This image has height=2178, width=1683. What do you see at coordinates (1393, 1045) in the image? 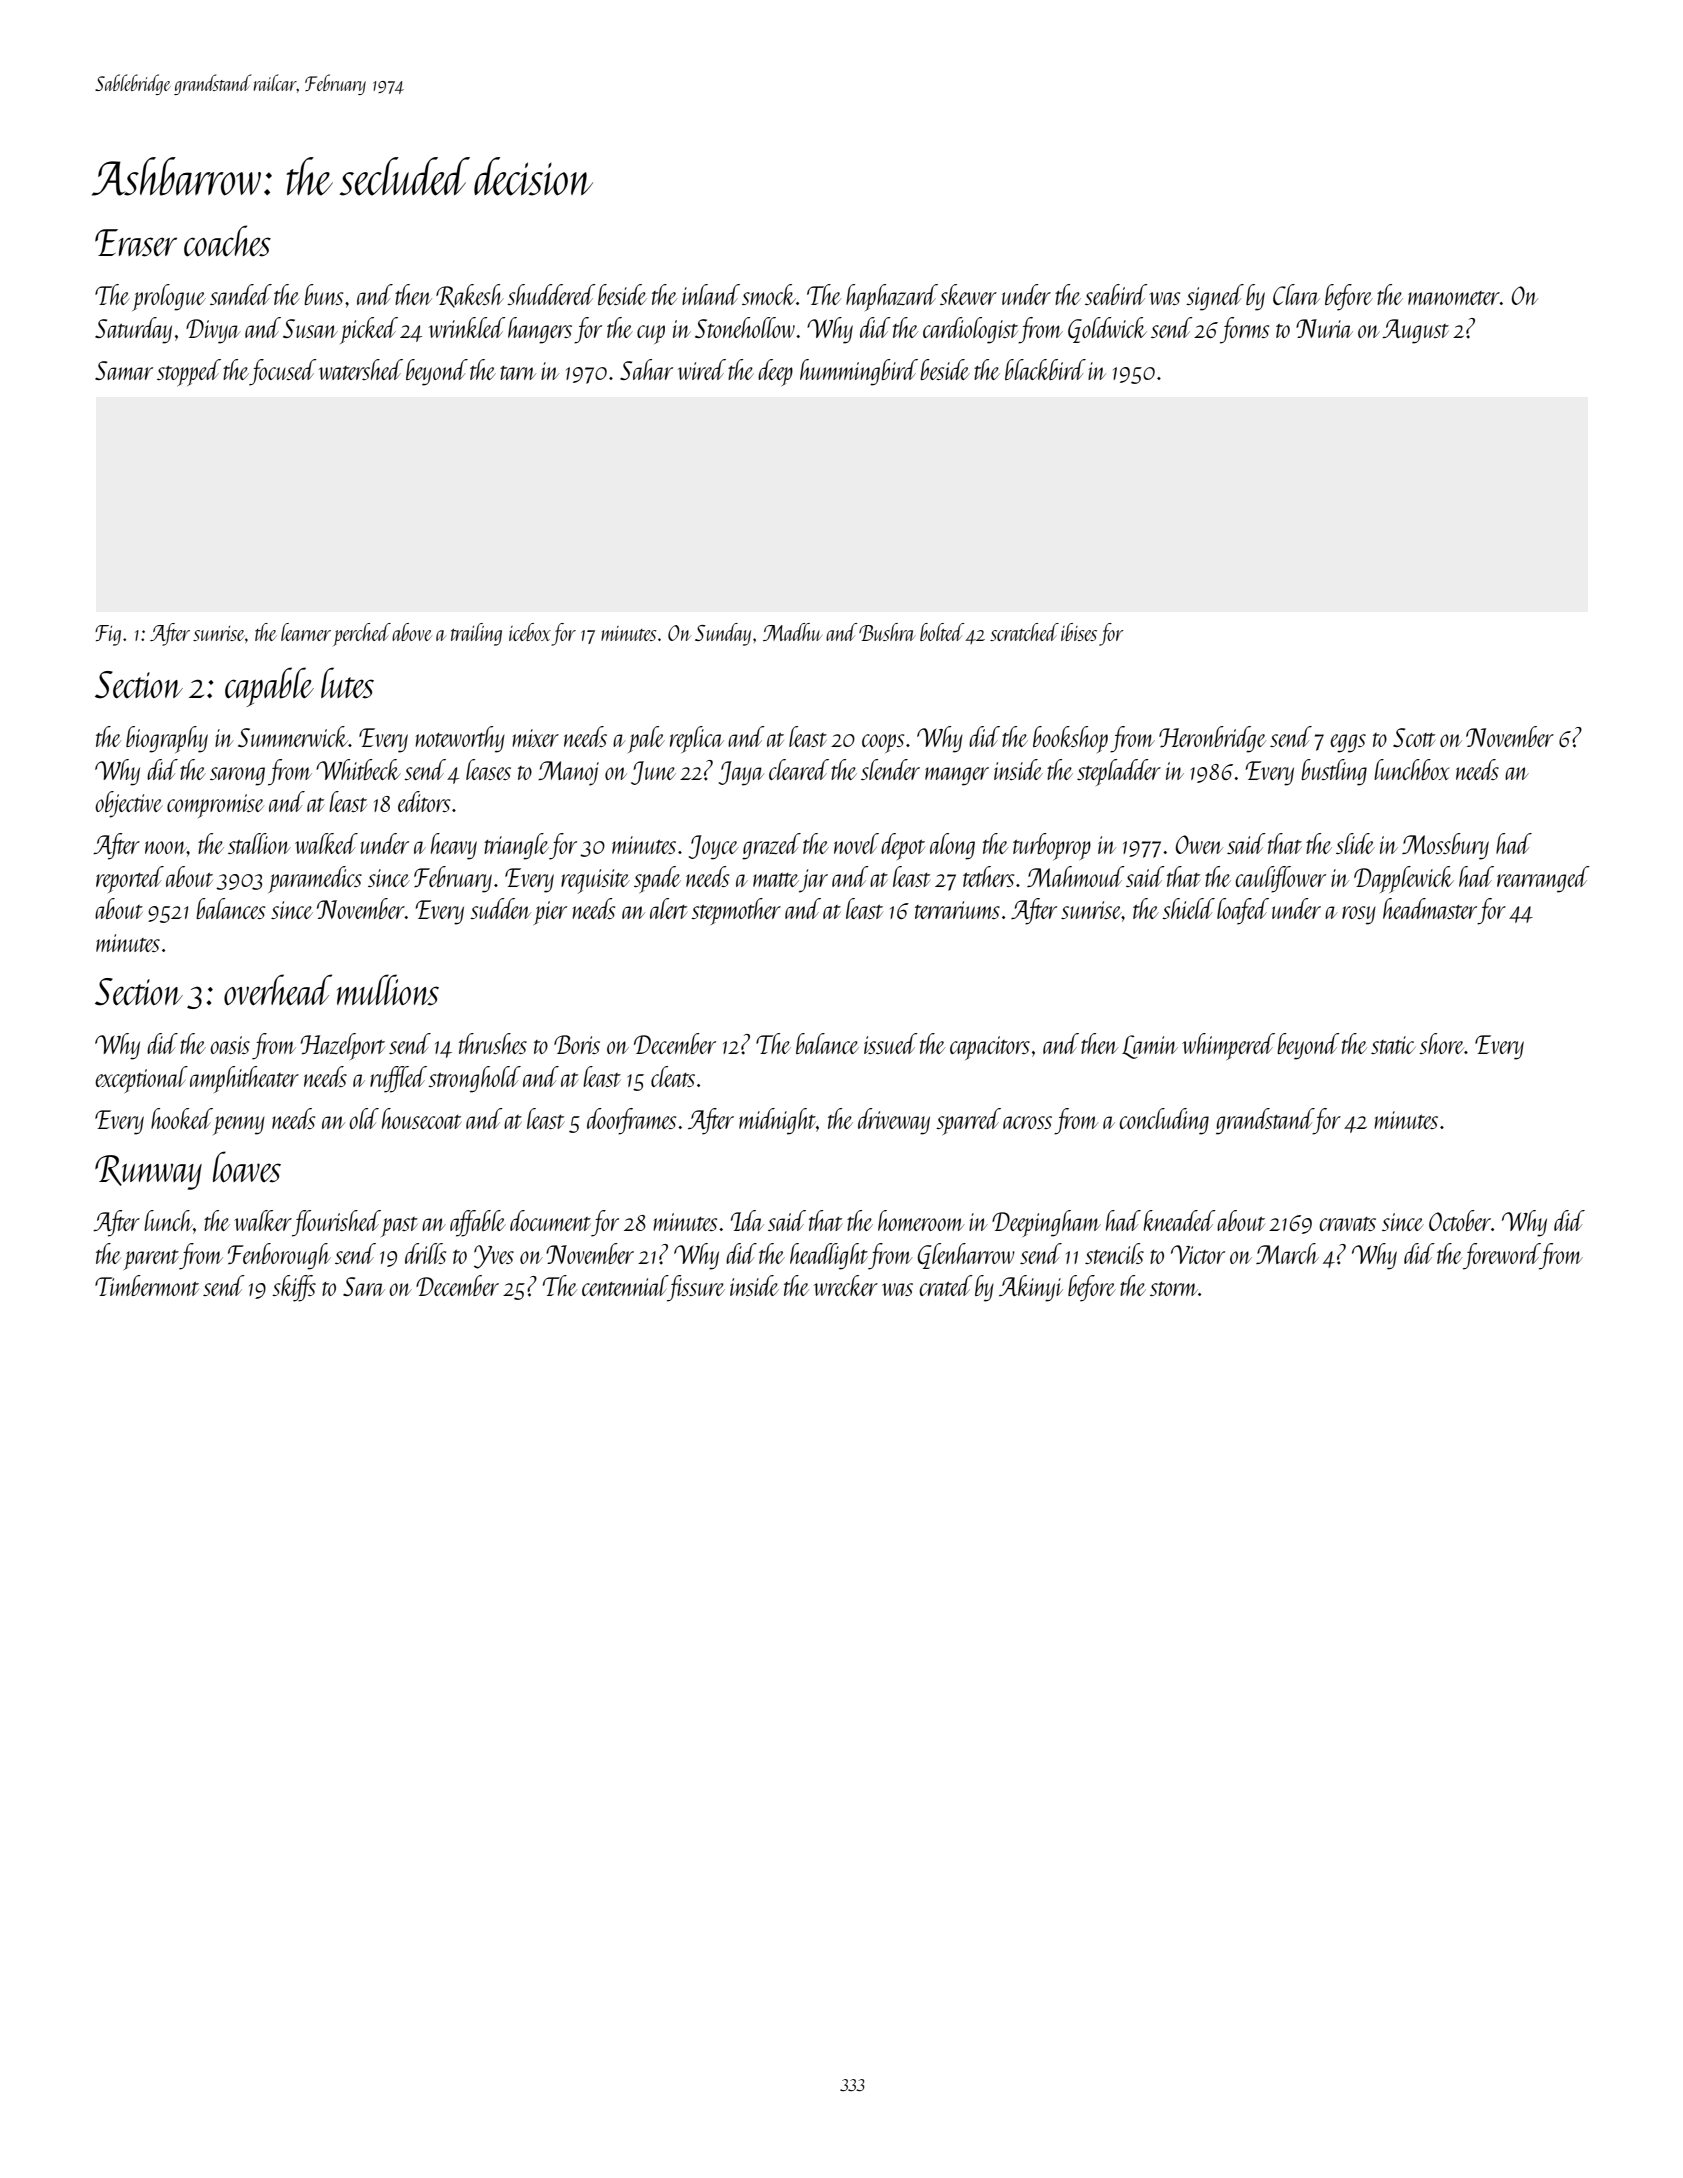
I see `static` at bounding box center [1393, 1045].
